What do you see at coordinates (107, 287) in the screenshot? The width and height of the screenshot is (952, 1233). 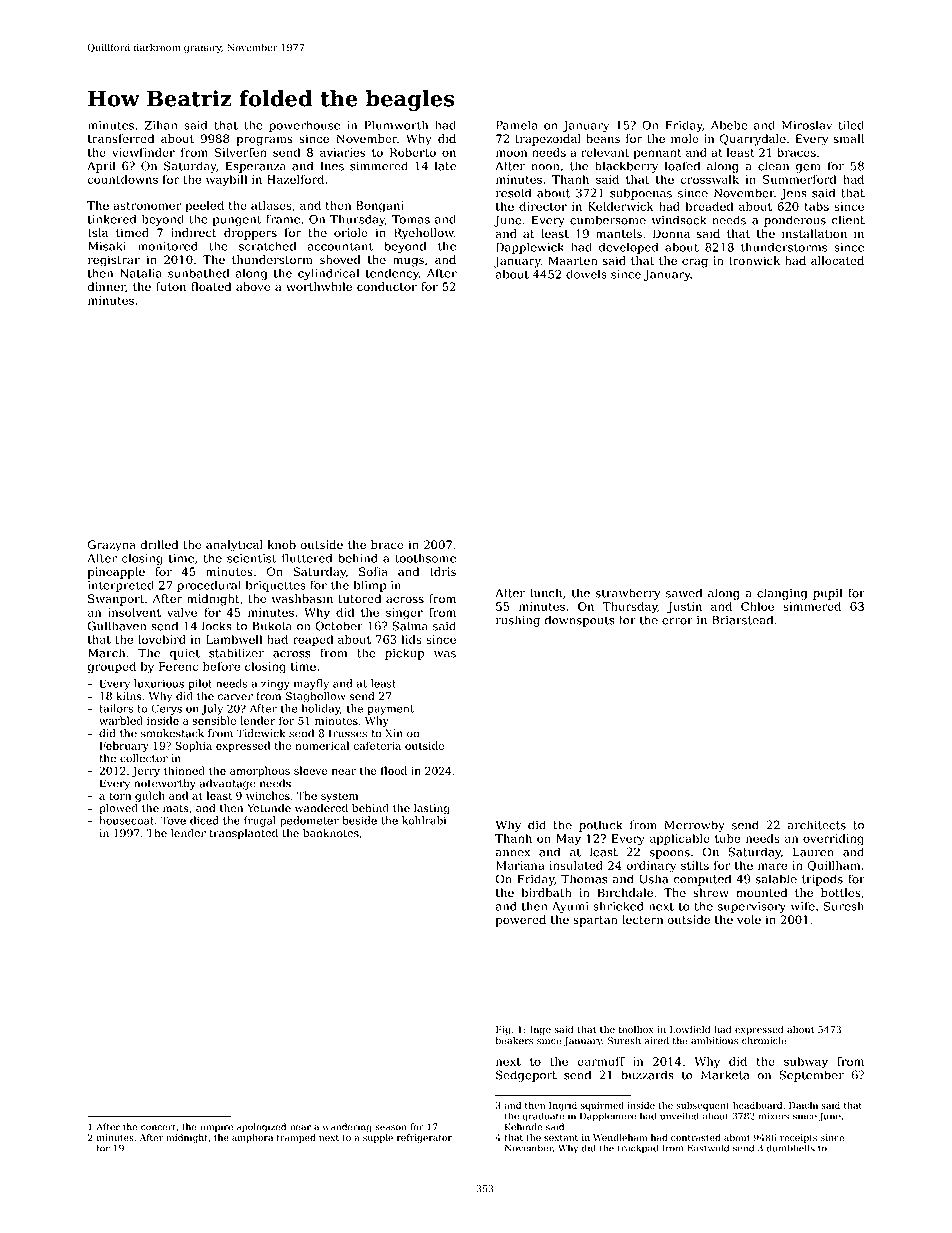 I see `dinner` at bounding box center [107, 287].
